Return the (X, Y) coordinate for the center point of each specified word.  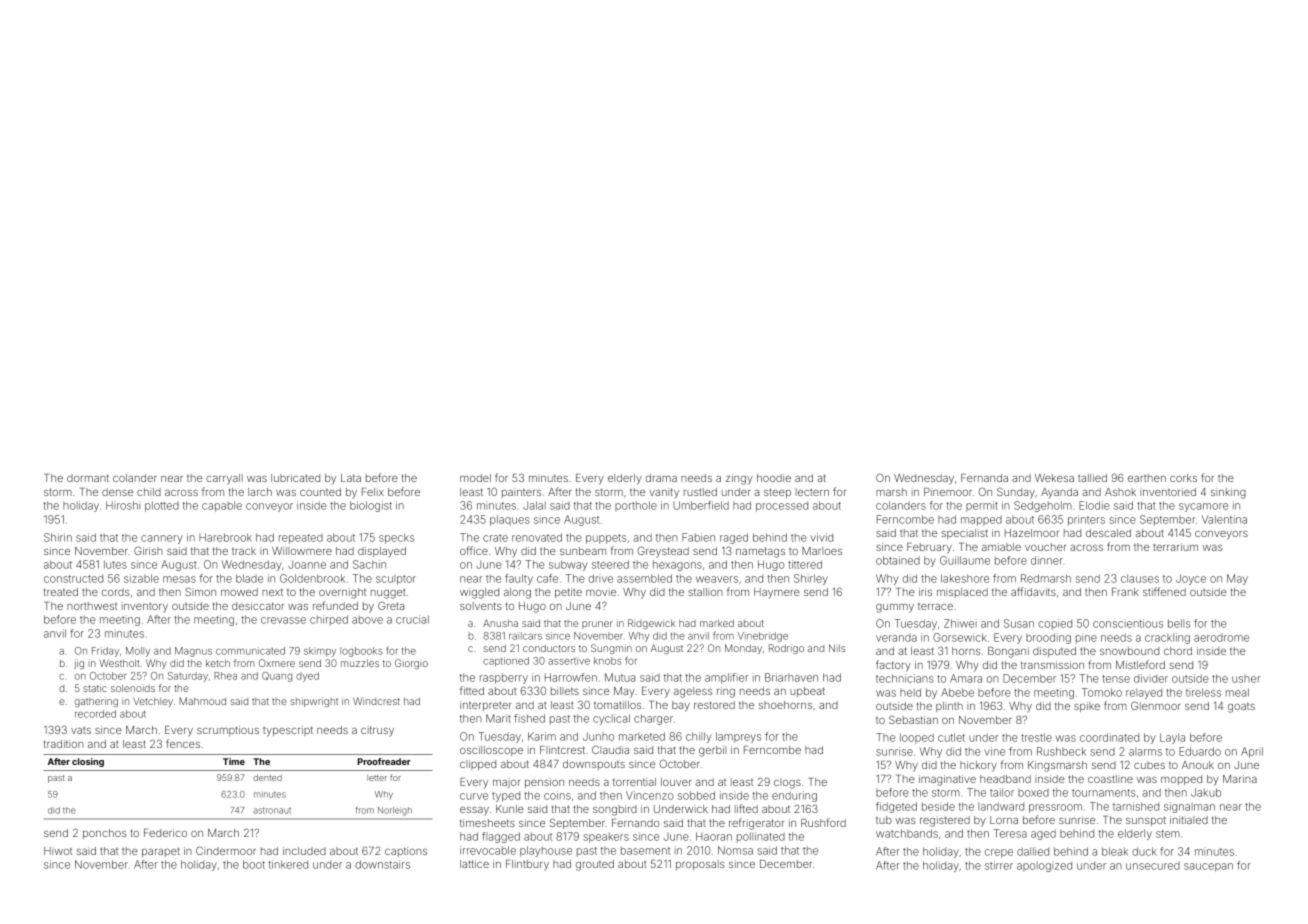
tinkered (288, 864)
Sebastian (913, 719)
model (475, 478)
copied (1055, 624)
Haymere (777, 593)
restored (714, 705)
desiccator (258, 606)
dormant (88, 478)
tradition (64, 744)
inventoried (1168, 492)
